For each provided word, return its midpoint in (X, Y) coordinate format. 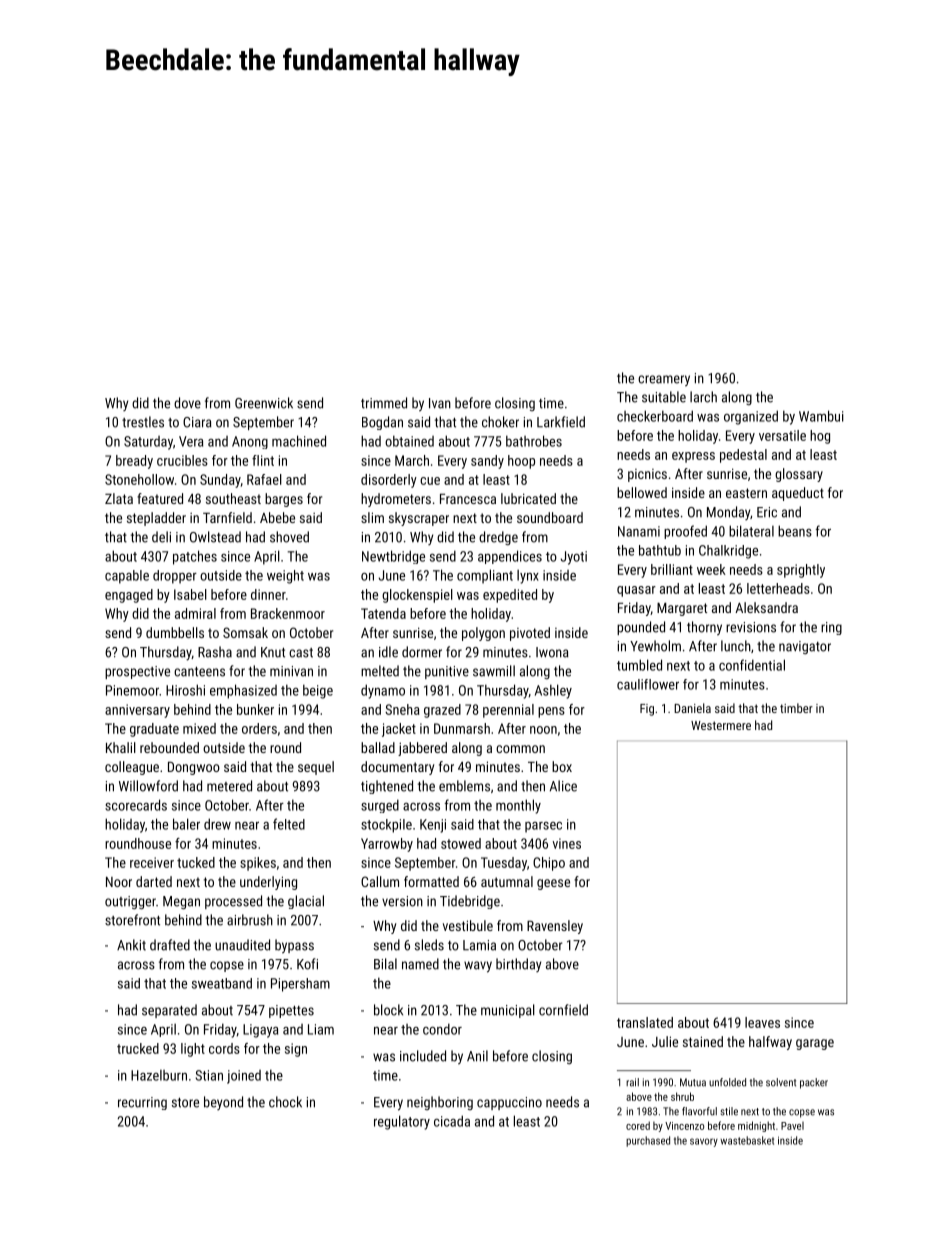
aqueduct (798, 494)
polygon (483, 634)
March (412, 460)
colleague (132, 768)
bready (134, 462)
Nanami (639, 531)
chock (285, 1102)
